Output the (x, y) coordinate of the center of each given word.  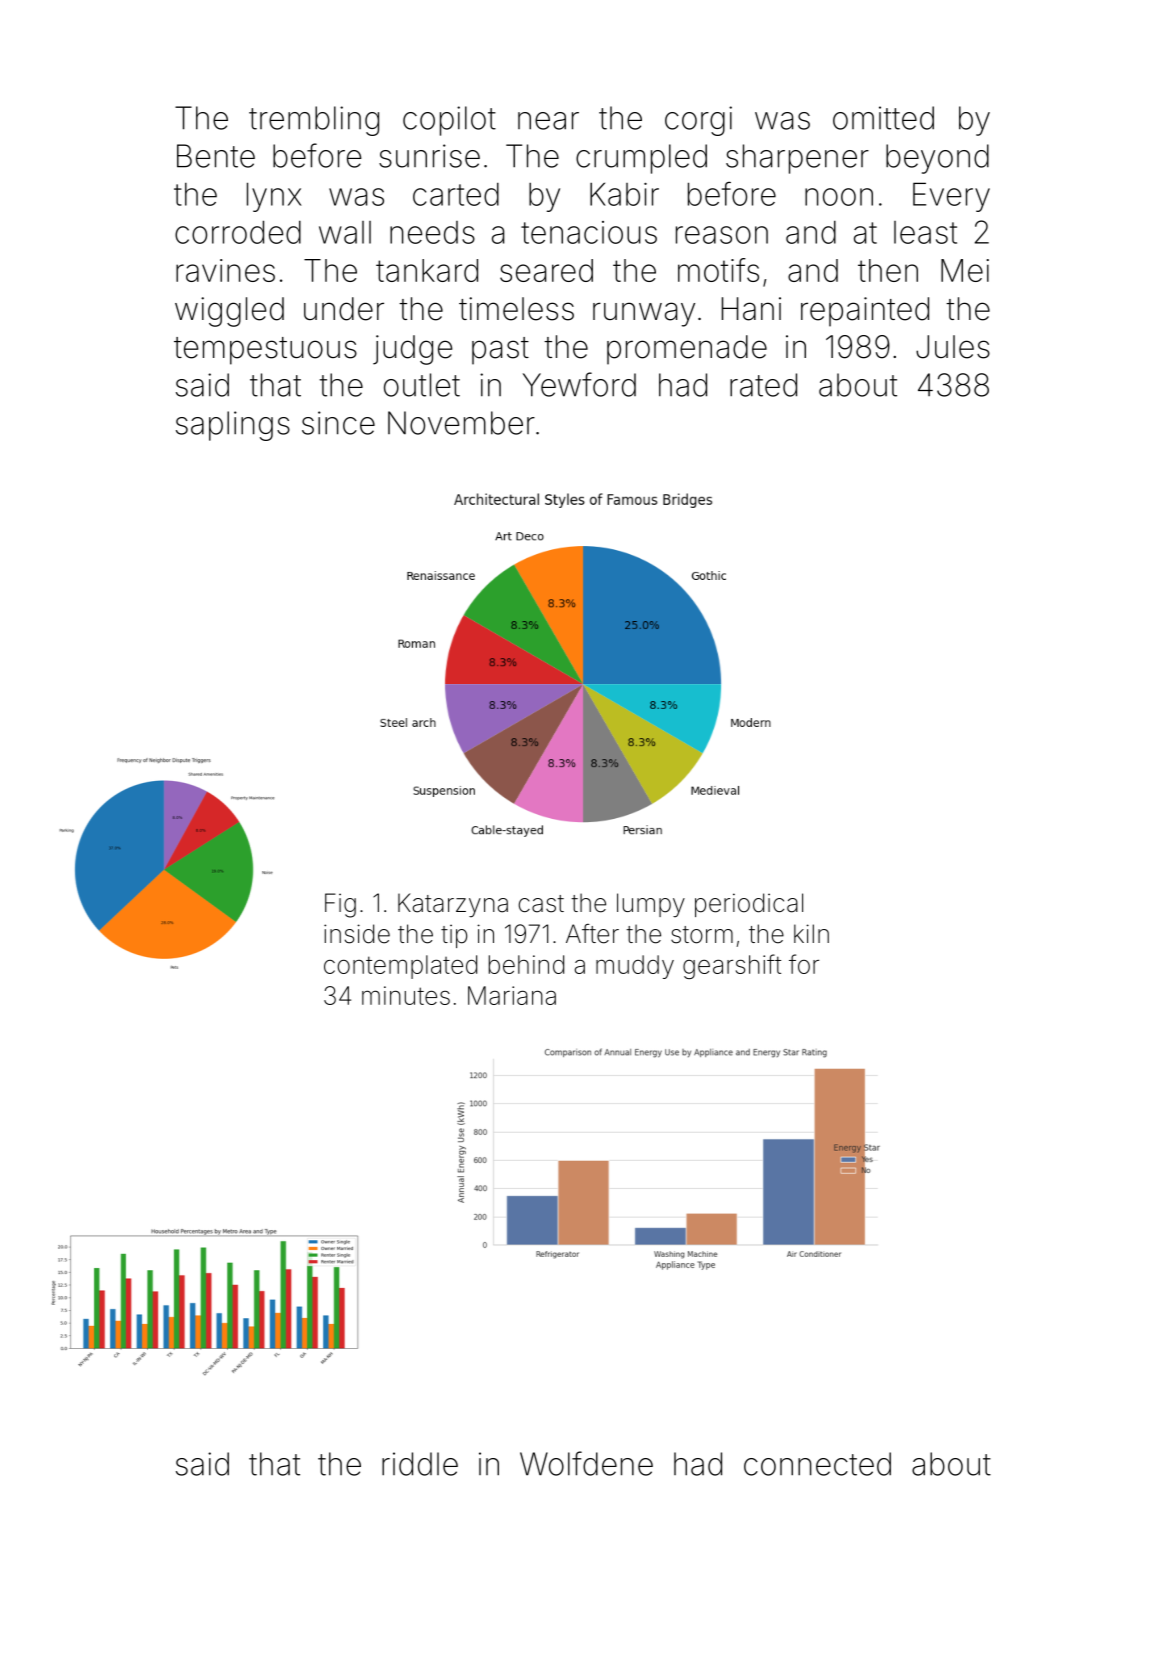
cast (541, 904)
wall (345, 232)
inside (357, 934)
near (548, 121)
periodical (749, 905)
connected (817, 1464)
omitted (883, 118)
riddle (420, 1464)
